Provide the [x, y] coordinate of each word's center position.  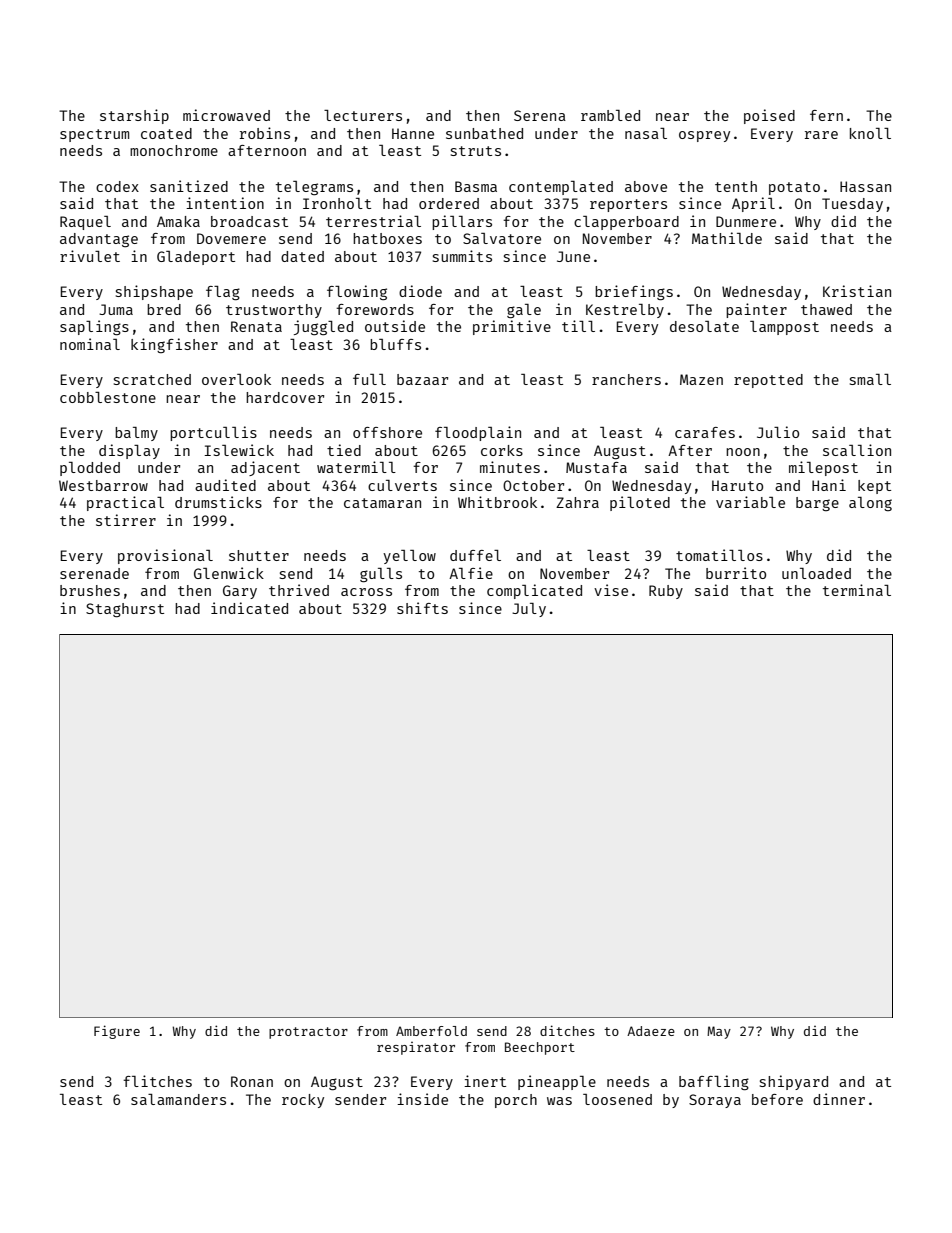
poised [769, 116]
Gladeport [196, 258]
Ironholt [337, 203]
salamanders [178, 1099]
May [719, 1032]
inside [422, 1099]
